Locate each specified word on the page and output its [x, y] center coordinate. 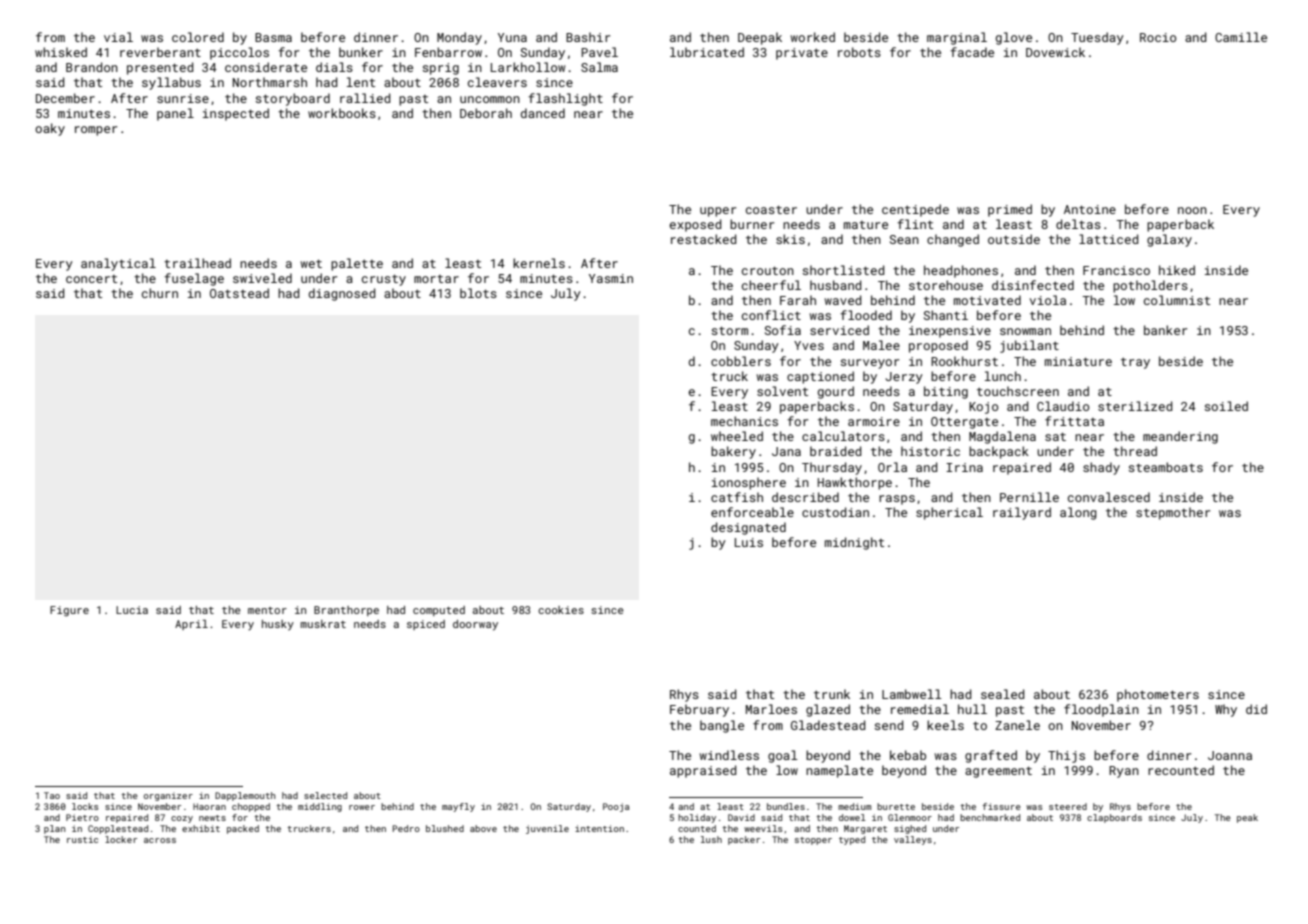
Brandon [92, 67]
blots [478, 293]
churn [160, 293]
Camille [1241, 37]
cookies [561, 610]
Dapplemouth [245, 796]
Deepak [760, 38]
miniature [1078, 361]
